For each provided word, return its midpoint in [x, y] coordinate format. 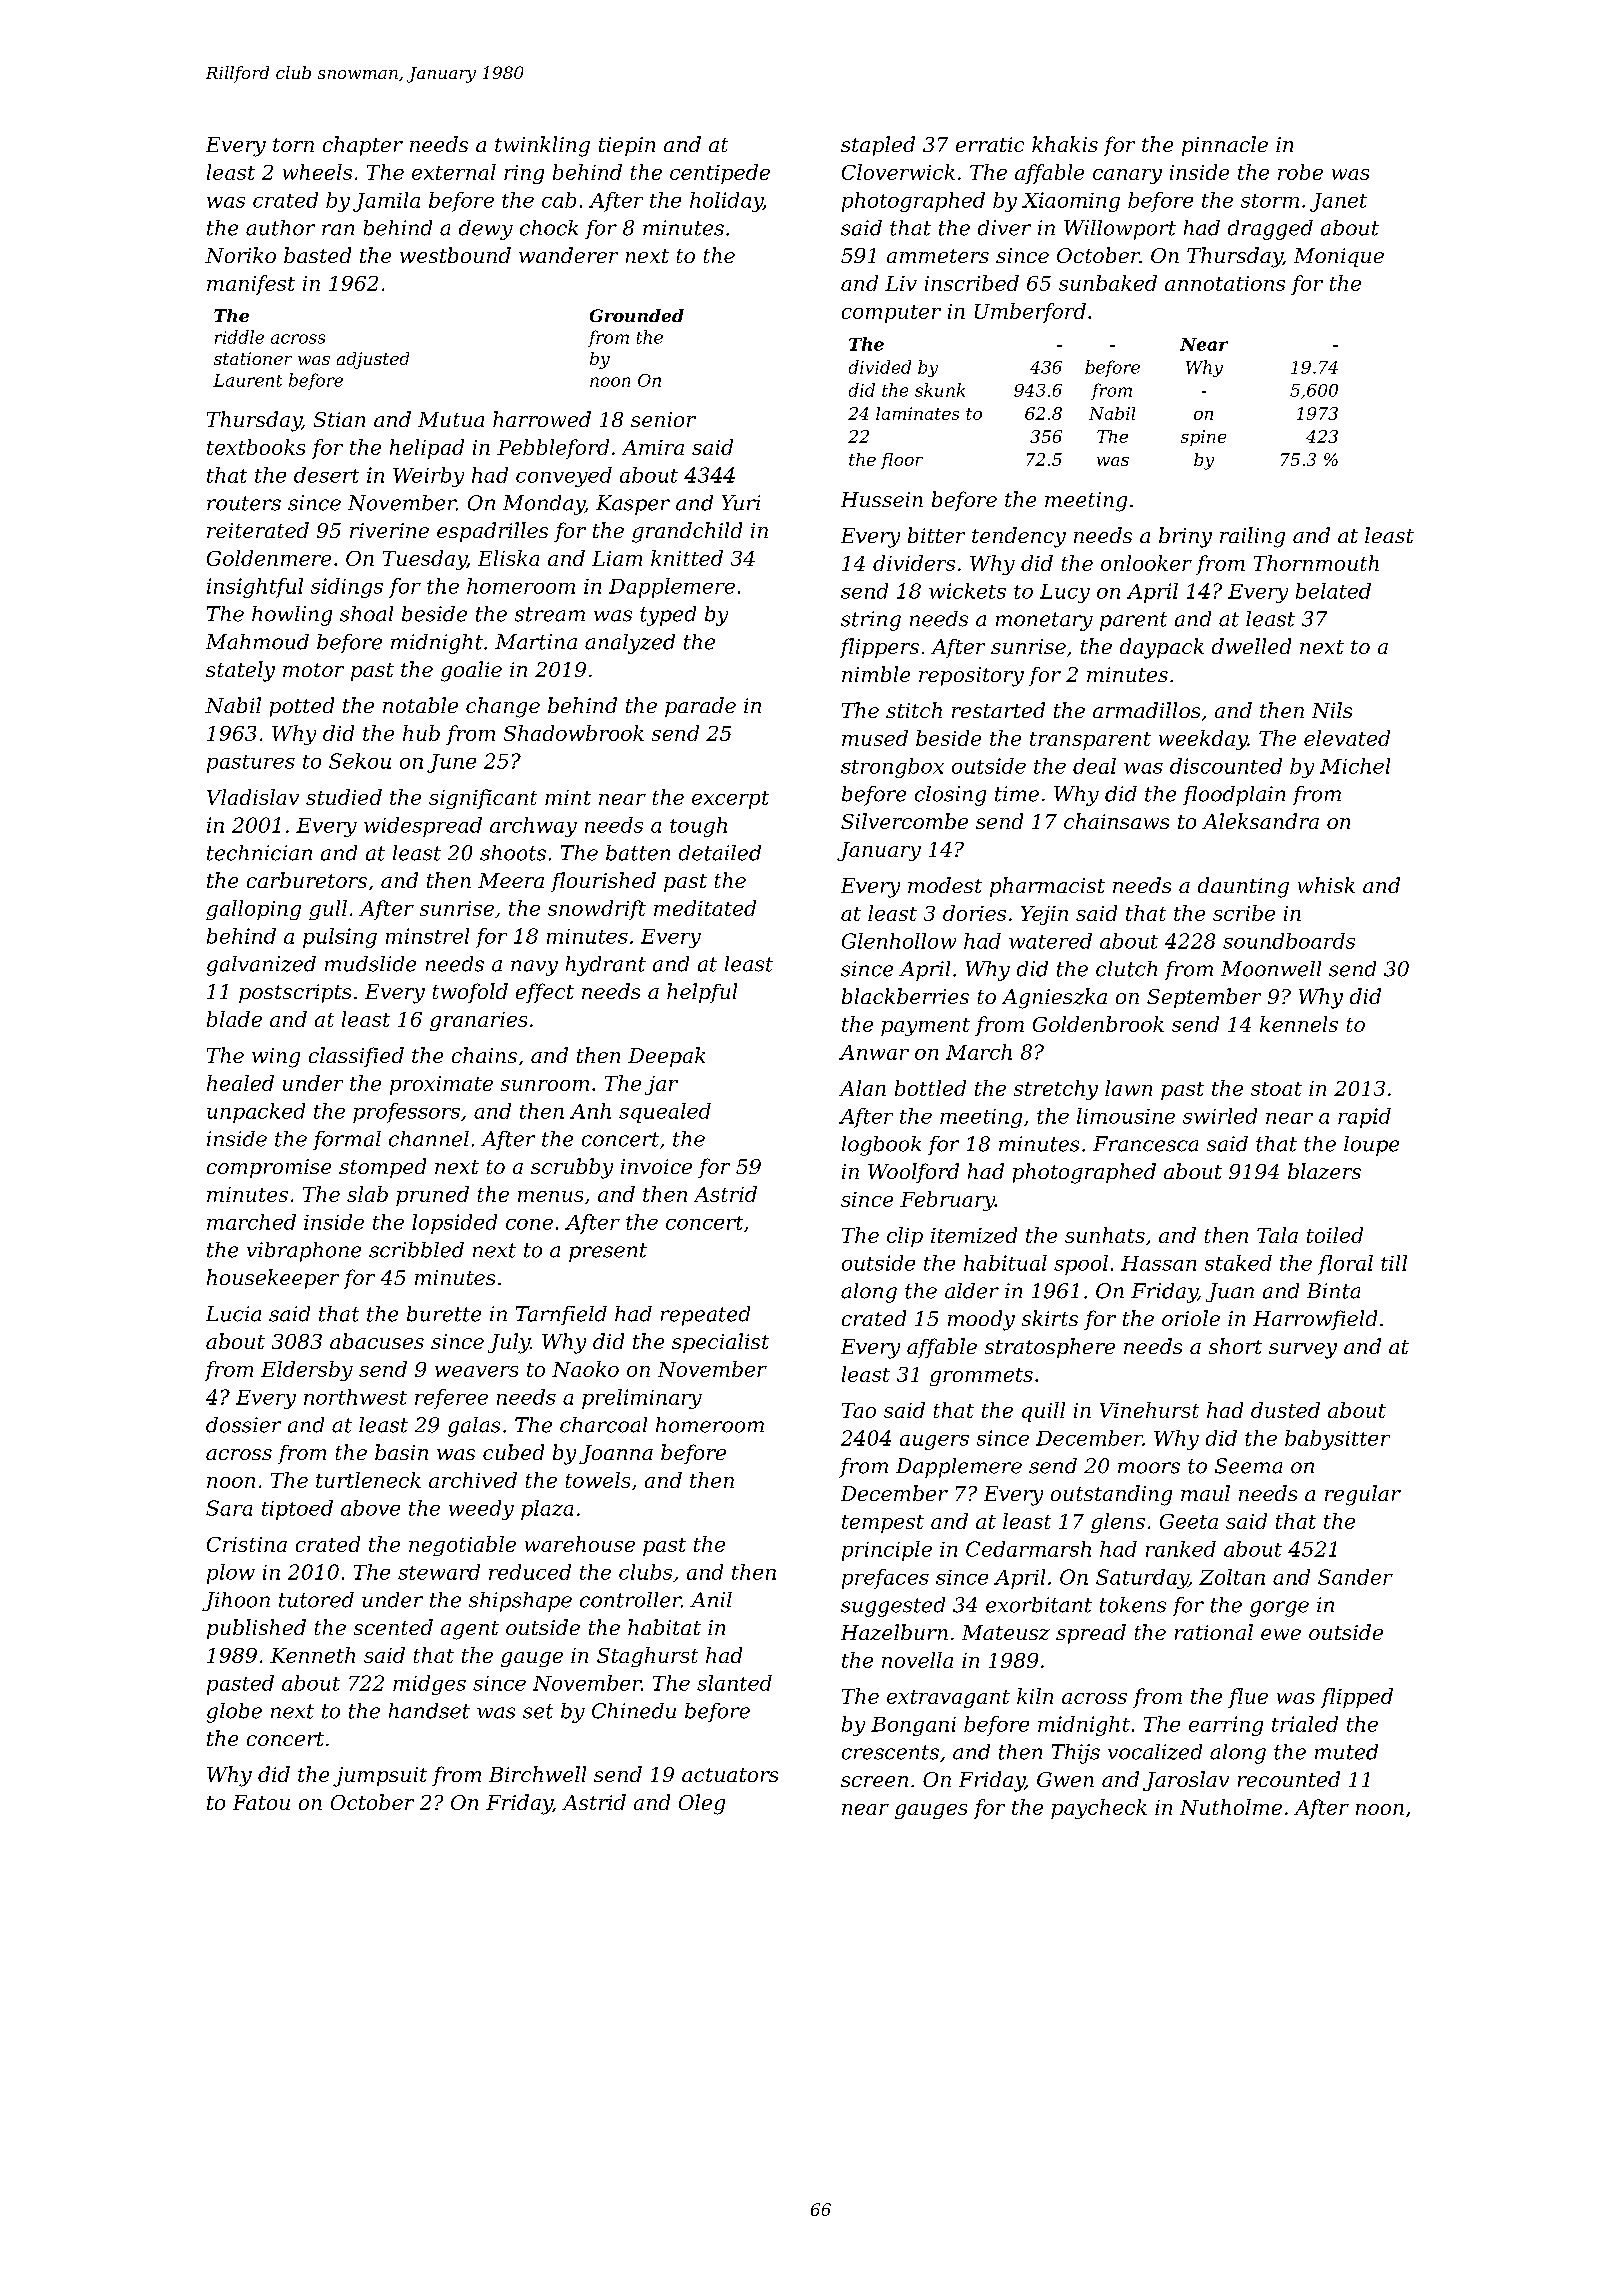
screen [874, 1781]
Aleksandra [1260, 821]
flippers [879, 648]
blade [234, 1019]
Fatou [261, 1802]
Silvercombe [904, 821]
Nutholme [1231, 1807]
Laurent [247, 380]
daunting [1243, 887]
